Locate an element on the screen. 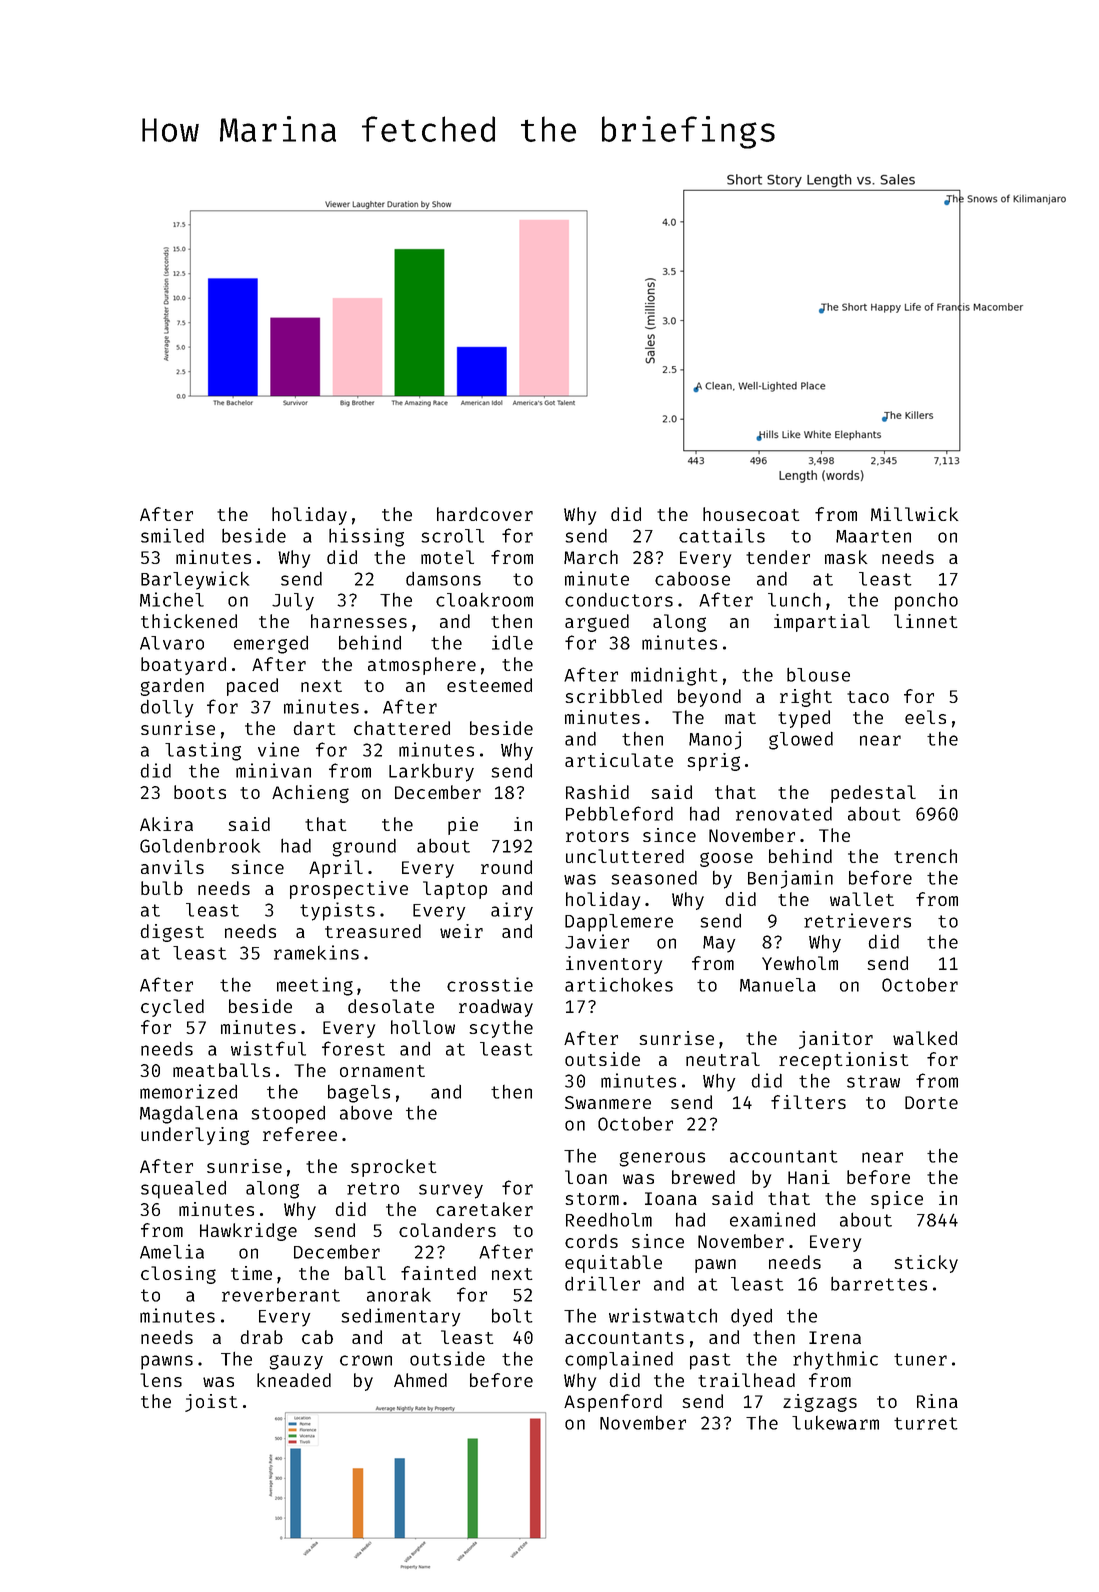  cattails is located at coordinates (722, 535).
